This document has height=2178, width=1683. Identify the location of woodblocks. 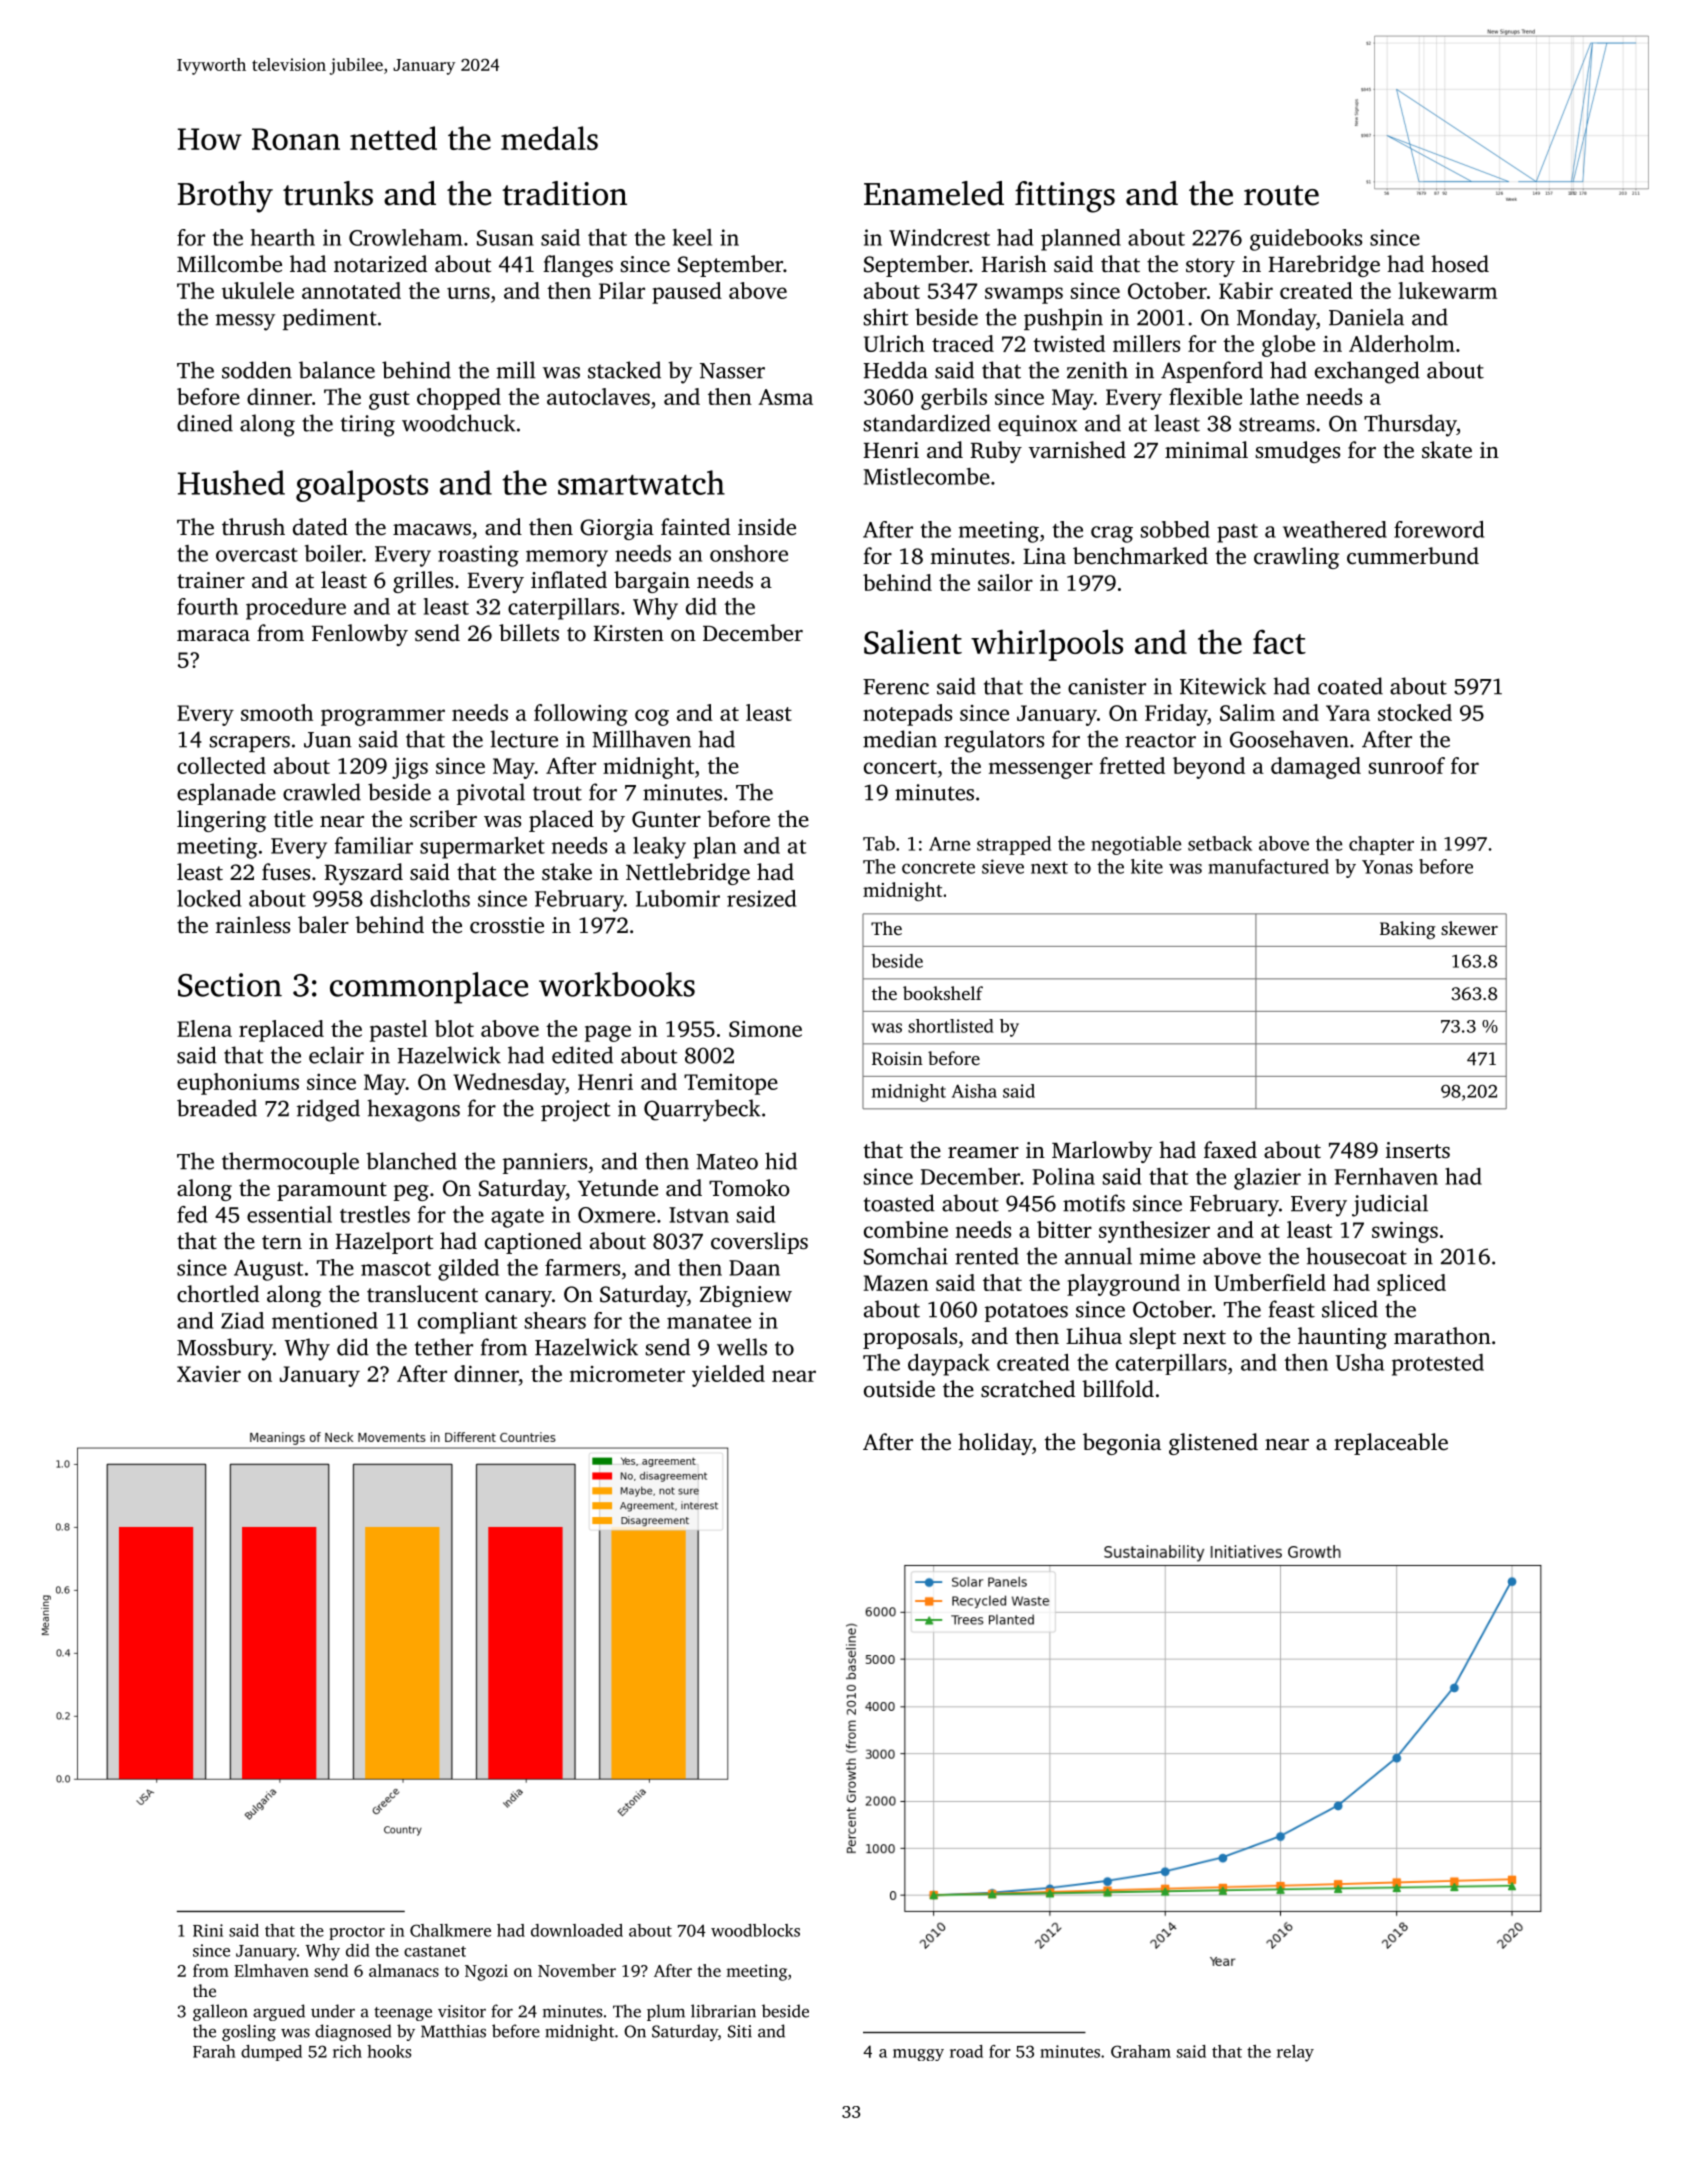
(755, 1930).
